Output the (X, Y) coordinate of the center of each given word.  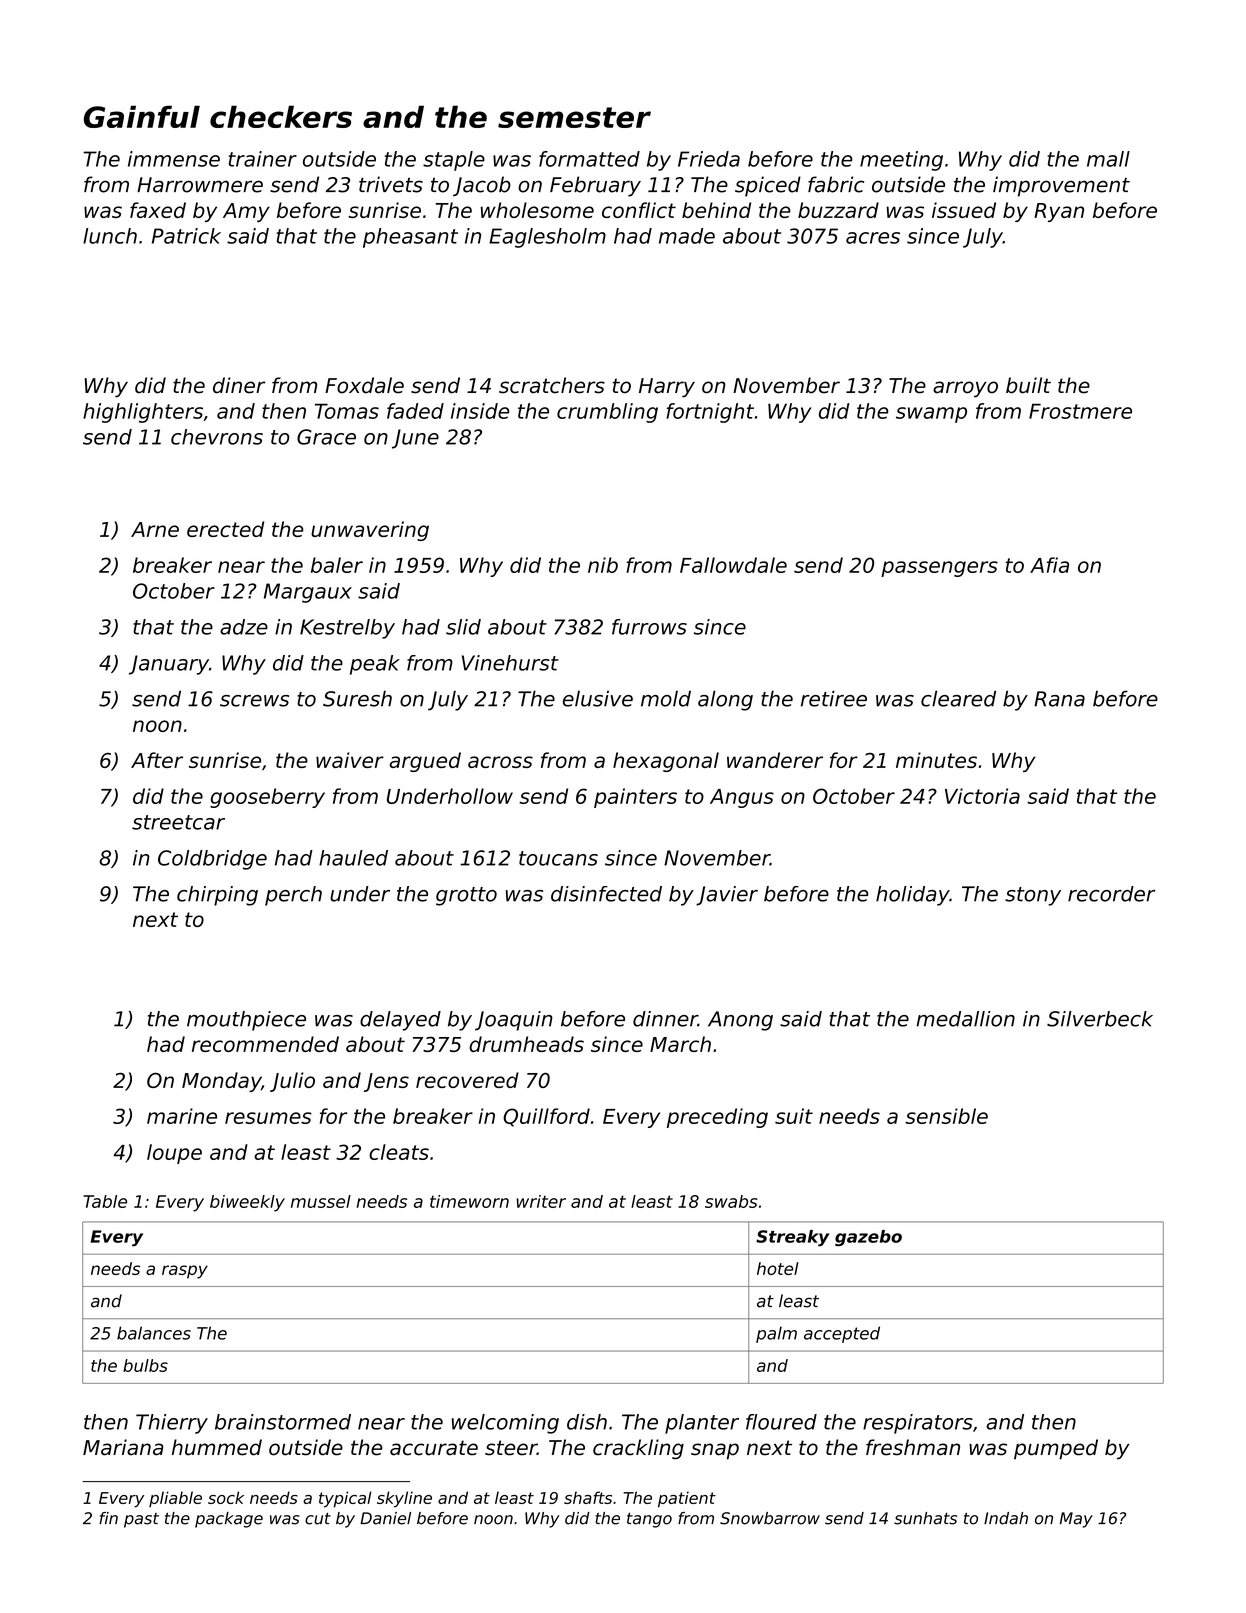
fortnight (710, 413)
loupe (174, 1154)
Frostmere (1080, 411)
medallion (965, 1019)
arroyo (965, 389)
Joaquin (514, 1021)
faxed (158, 210)
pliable (175, 1499)
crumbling (607, 413)
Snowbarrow (770, 1518)
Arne (155, 529)
